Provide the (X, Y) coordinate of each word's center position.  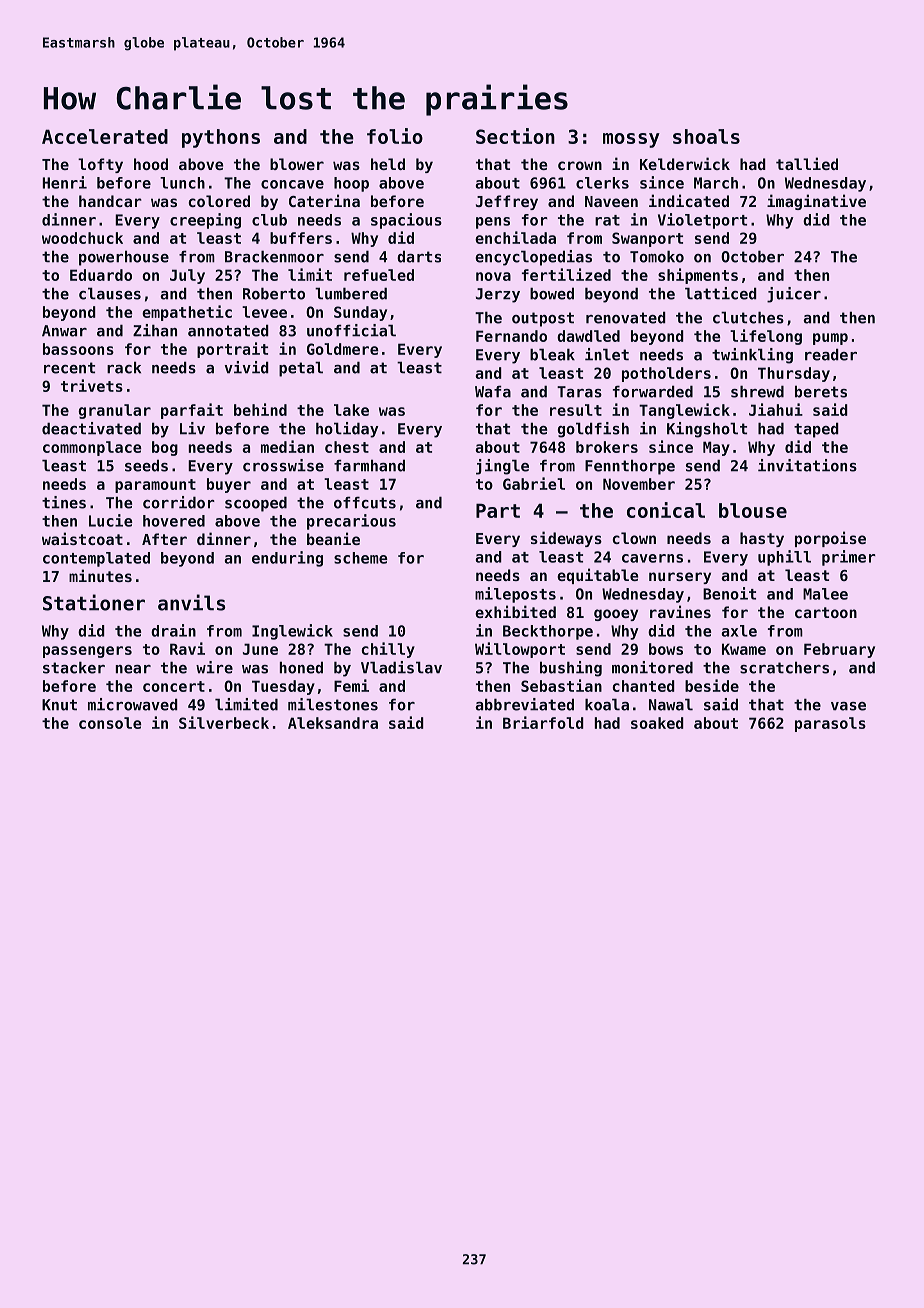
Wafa (493, 391)
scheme (360, 558)
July (187, 276)
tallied (807, 163)
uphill (784, 558)
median (287, 446)
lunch (182, 183)
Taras (579, 392)
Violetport (702, 221)
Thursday (794, 374)
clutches (748, 317)
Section (515, 136)
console (110, 723)
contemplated (96, 559)
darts (419, 256)
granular (114, 411)
